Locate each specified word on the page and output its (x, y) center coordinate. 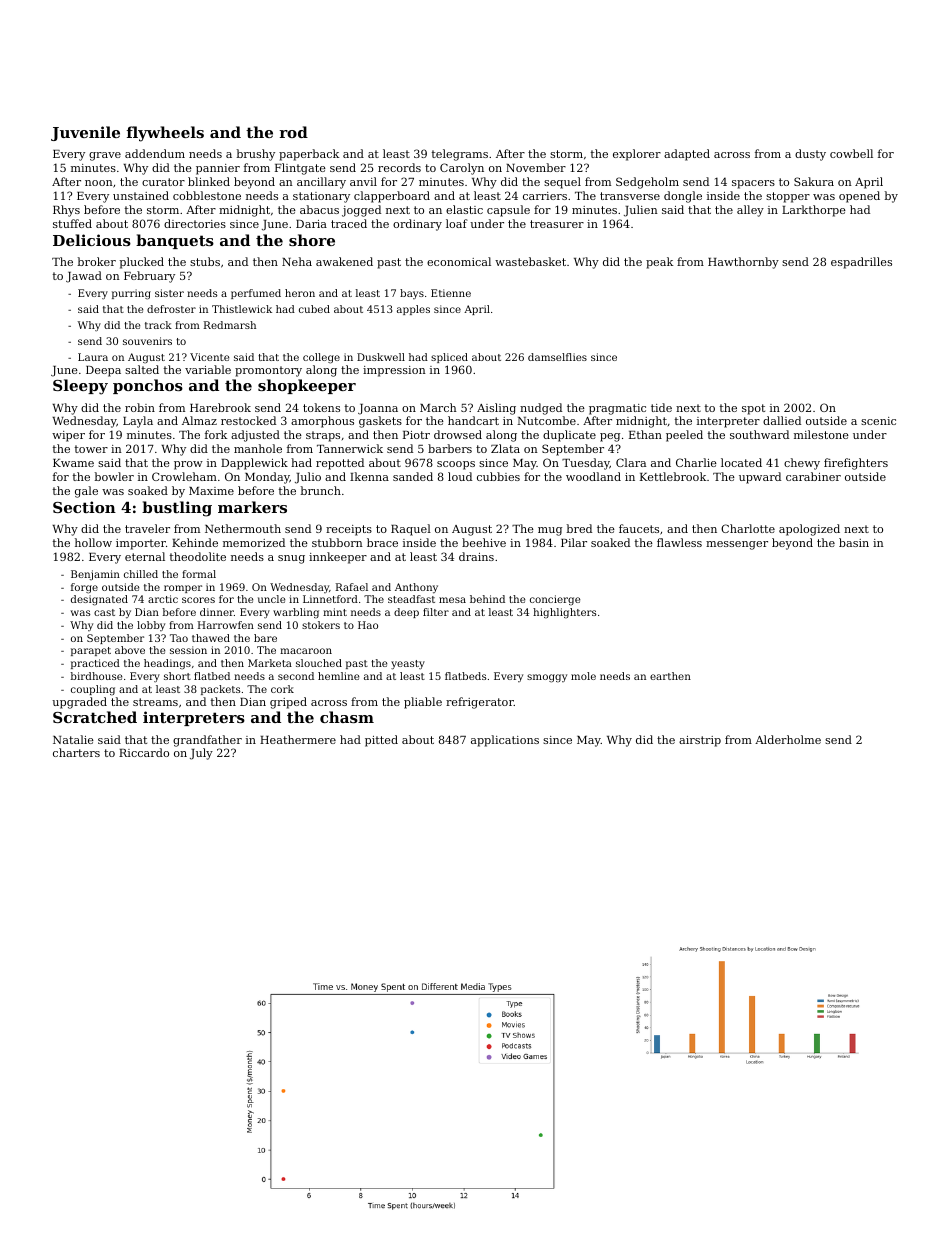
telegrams (460, 155)
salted (142, 369)
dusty (810, 155)
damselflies (557, 357)
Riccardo (144, 752)
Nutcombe (546, 420)
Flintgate (300, 169)
